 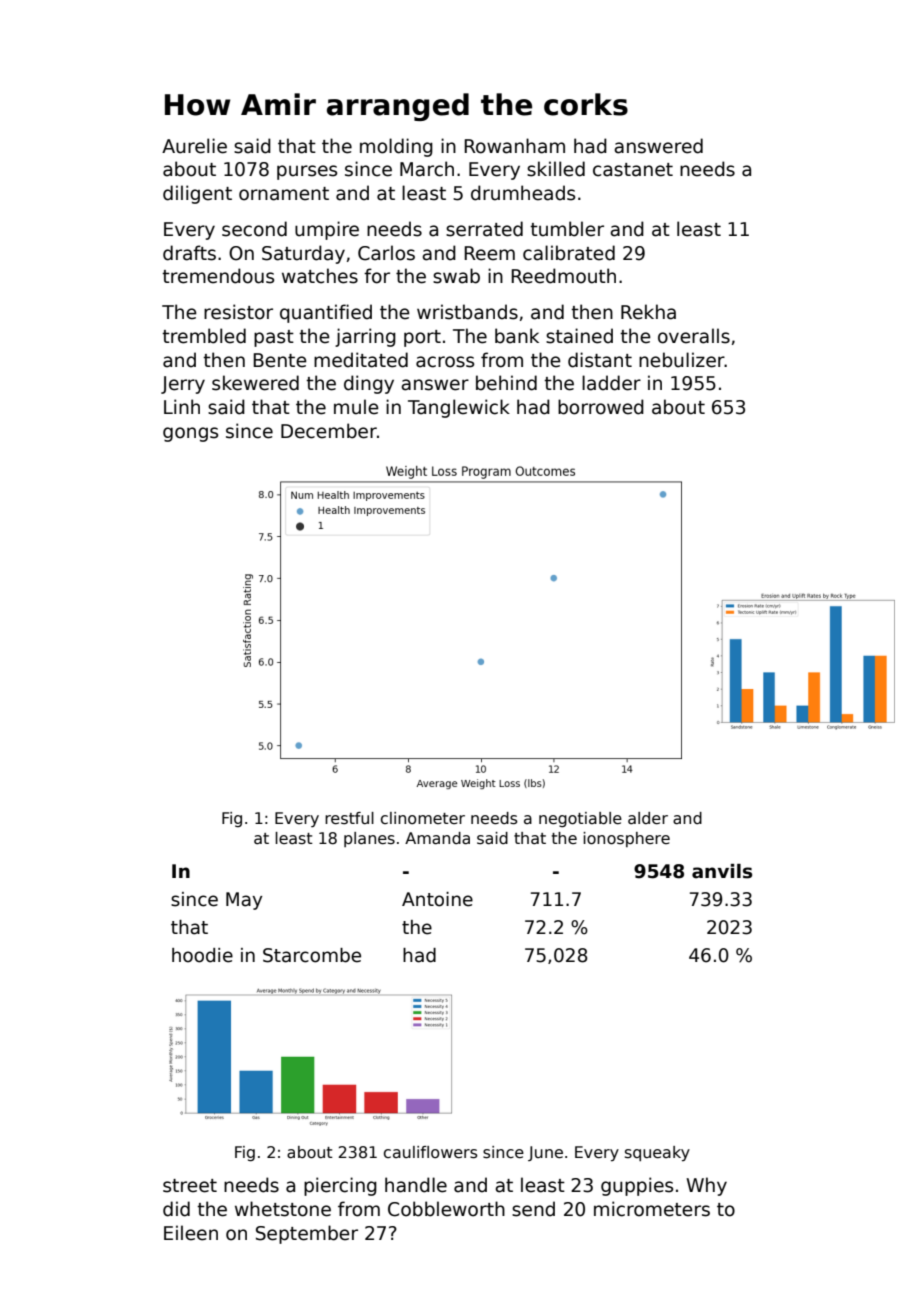 What do you see at coordinates (514, 146) in the page?
I see `Rowanham` at bounding box center [514, 146].
